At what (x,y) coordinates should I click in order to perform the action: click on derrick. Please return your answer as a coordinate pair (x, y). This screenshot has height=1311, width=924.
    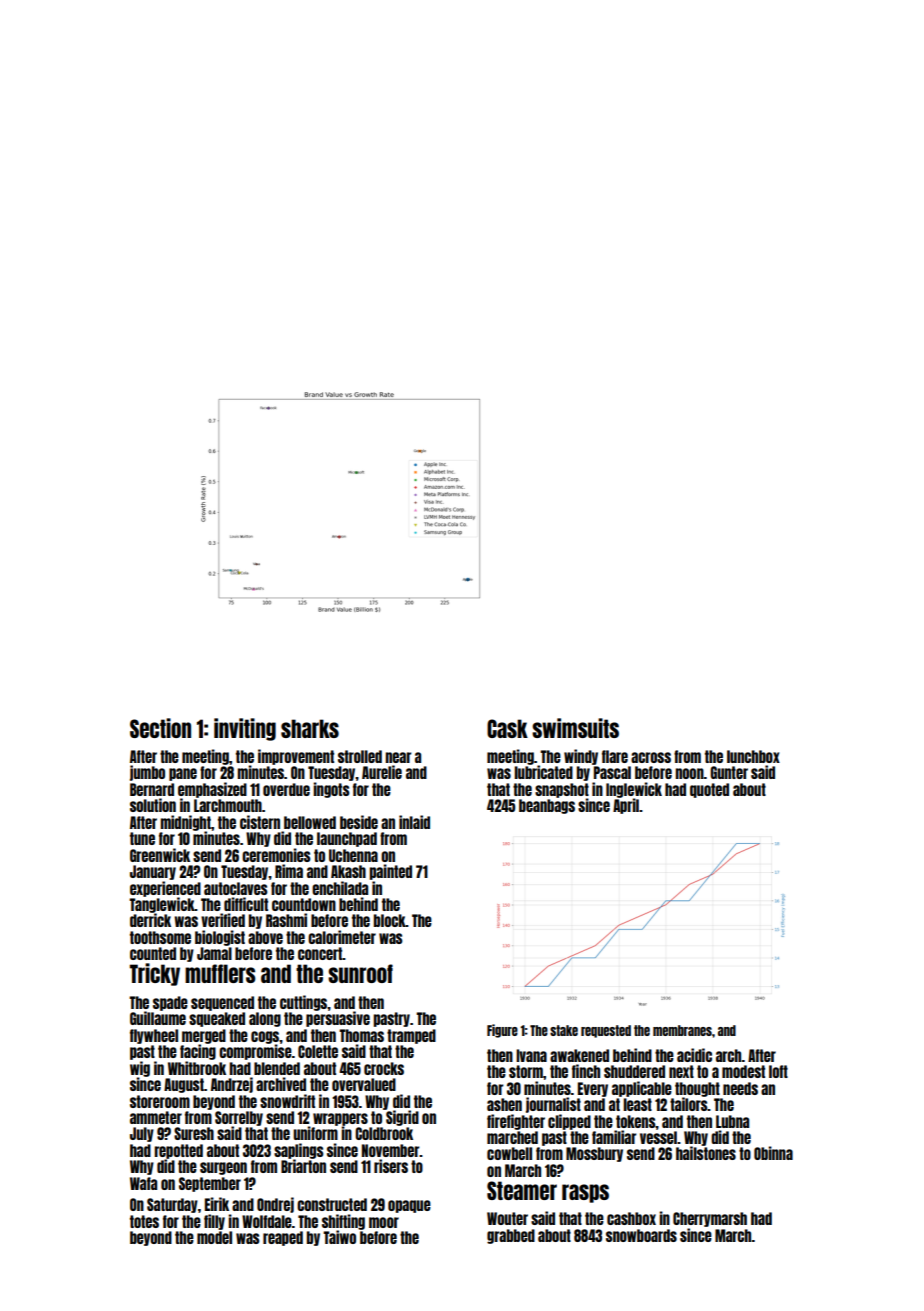
    Looking at the image, I should click on (150, 920).
